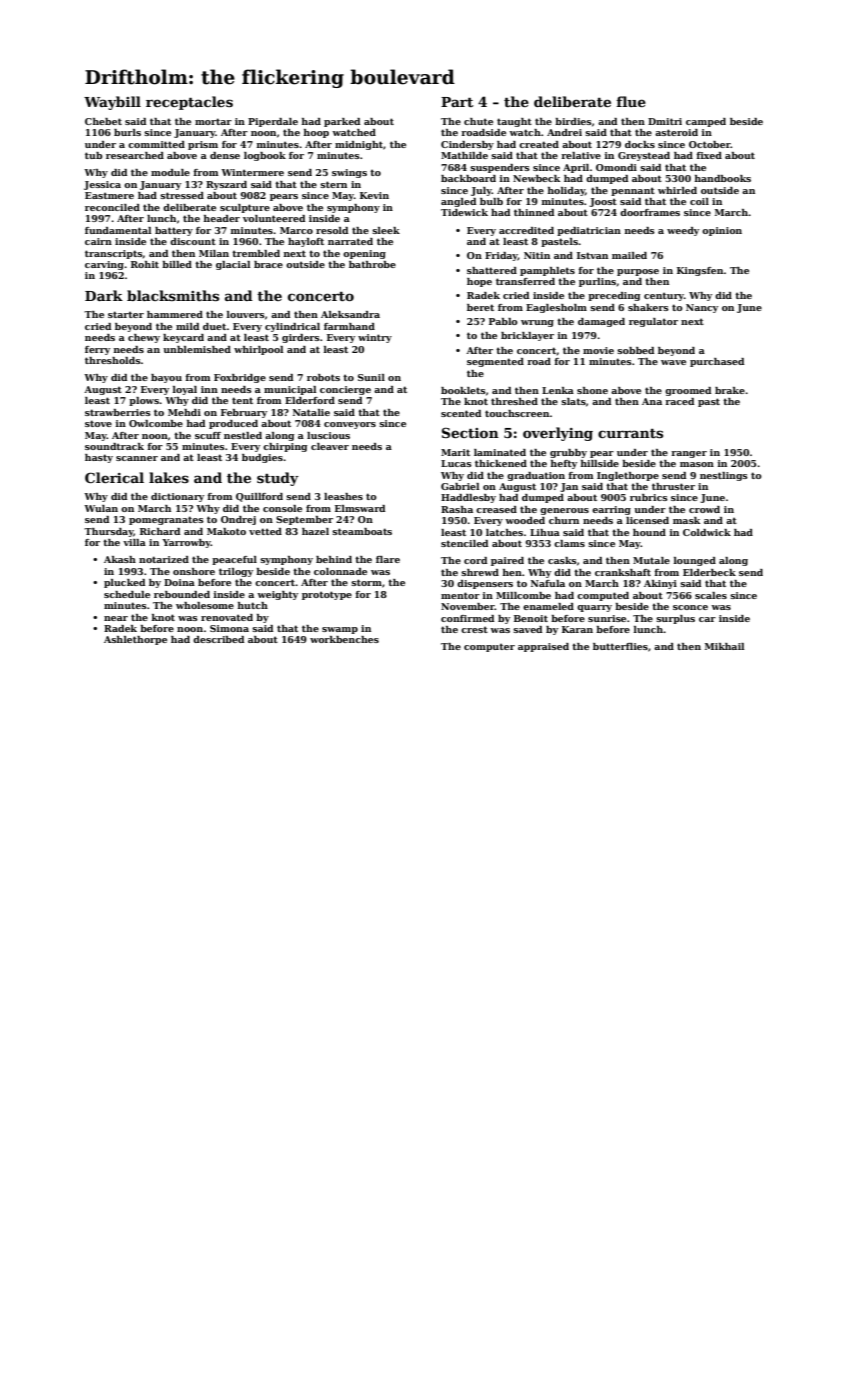 Image resolution: width=849 pixels, height=1400 pixels. What do you see at coordinates (135, 640) in the image?
I see `Ashlethorpe` at bounding box center [135, 640].
